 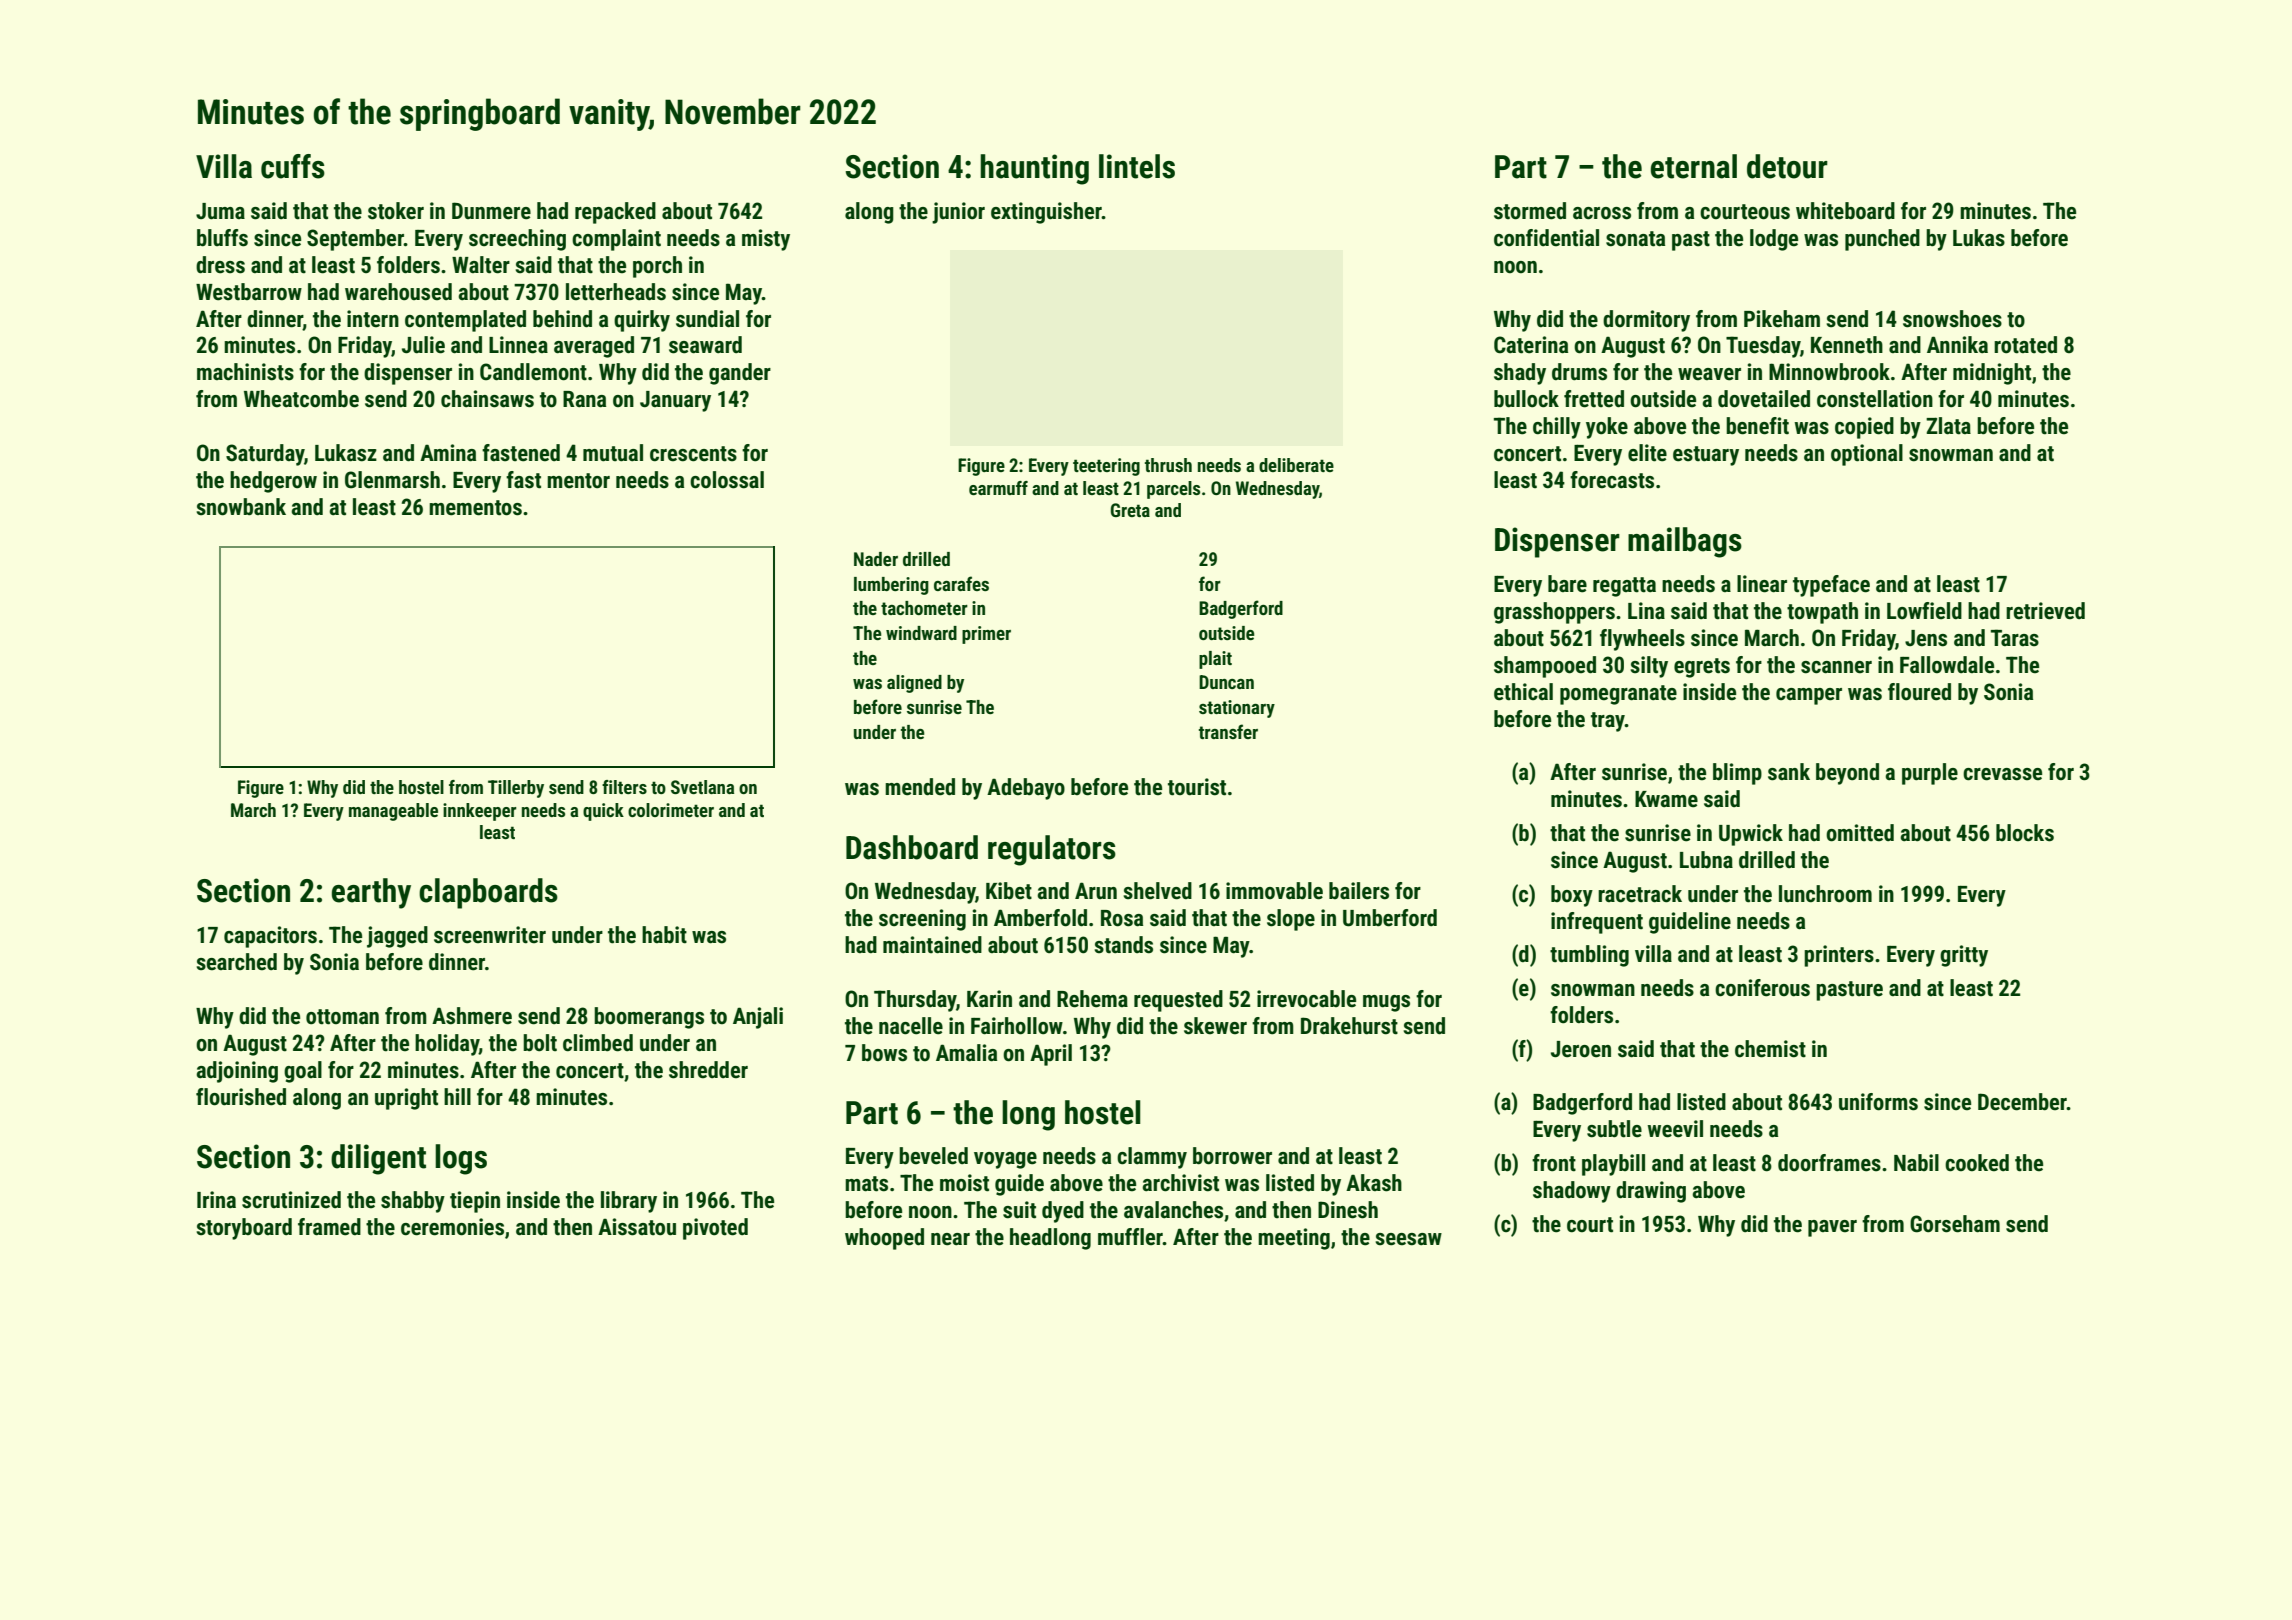 I want to click on requested, so click(x=1178, y=1001).
